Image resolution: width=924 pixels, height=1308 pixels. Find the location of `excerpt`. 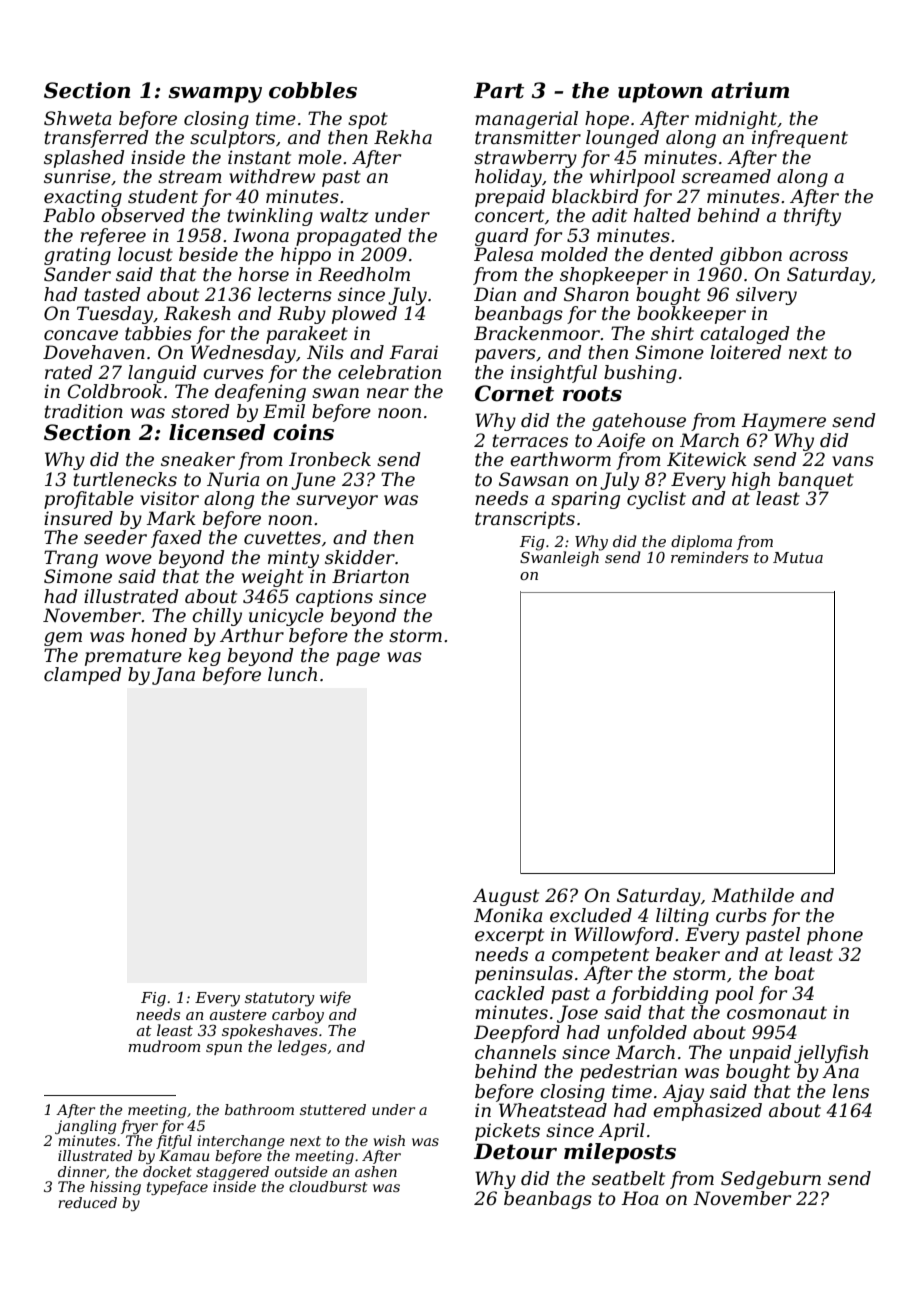

excerpt is located at coordinates (509, 936).
